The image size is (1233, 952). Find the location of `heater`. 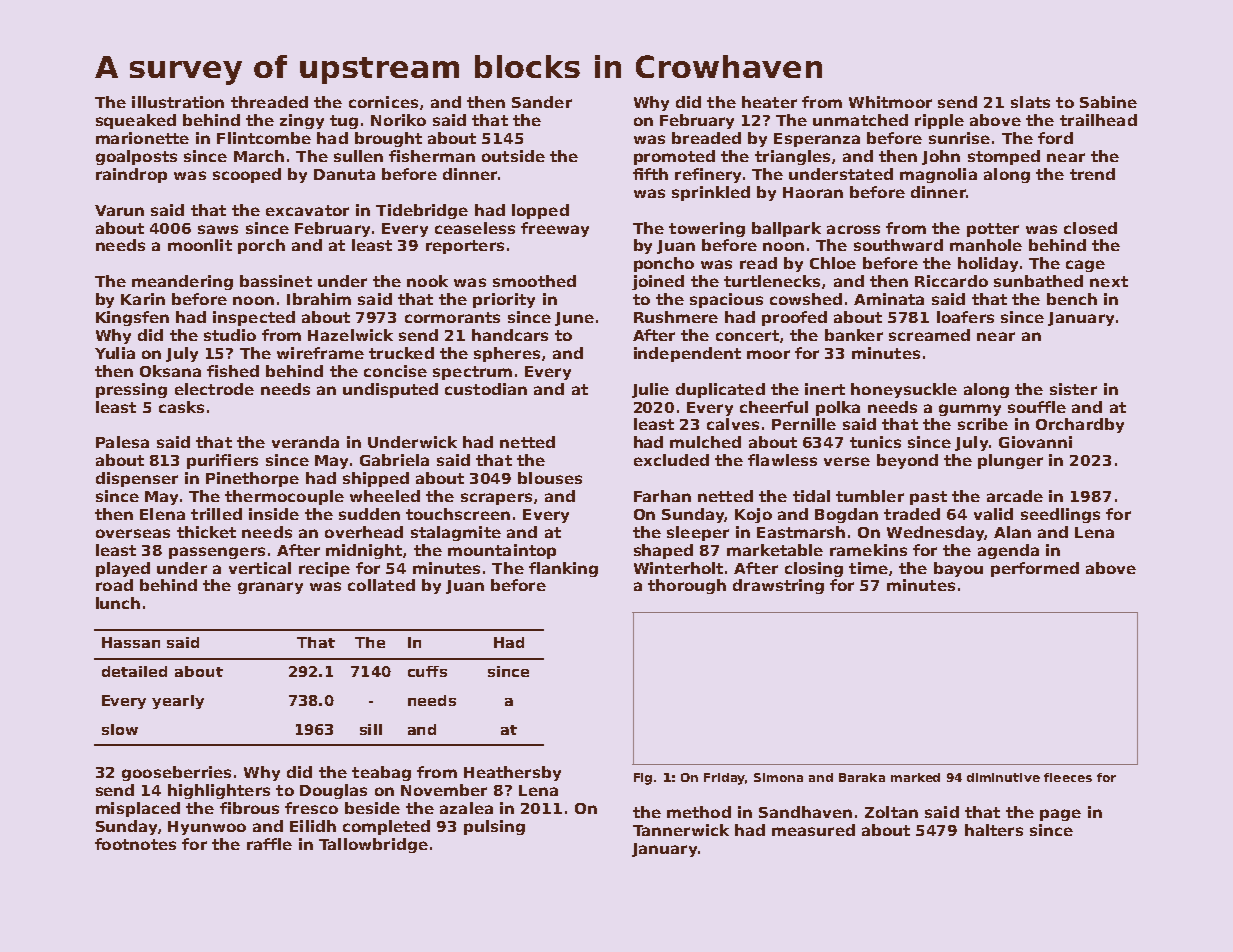

heater is located at coordinates (769, 102).
